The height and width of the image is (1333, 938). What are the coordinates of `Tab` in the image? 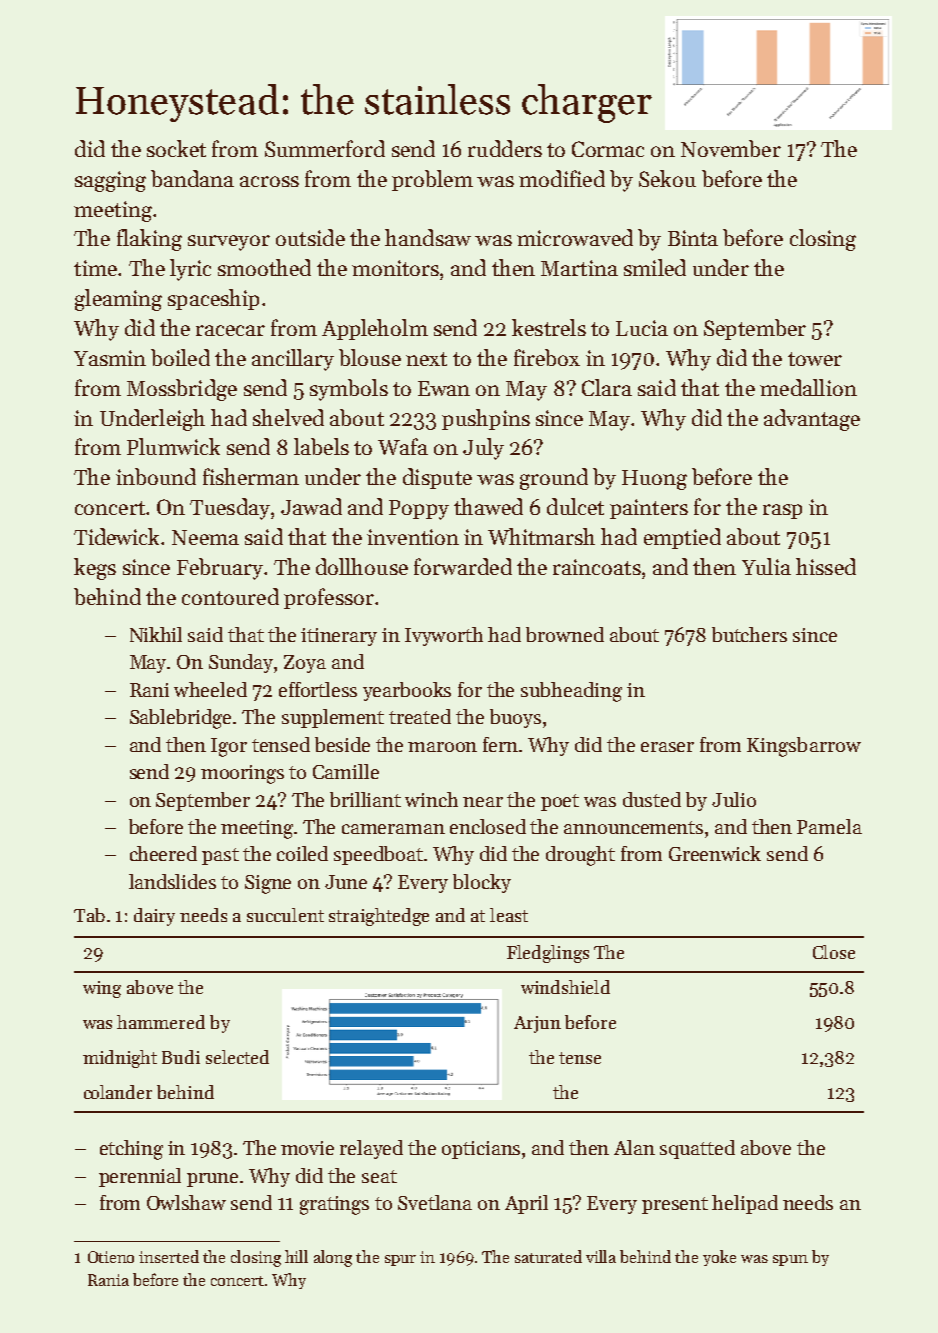 It's located at (89, 915).
